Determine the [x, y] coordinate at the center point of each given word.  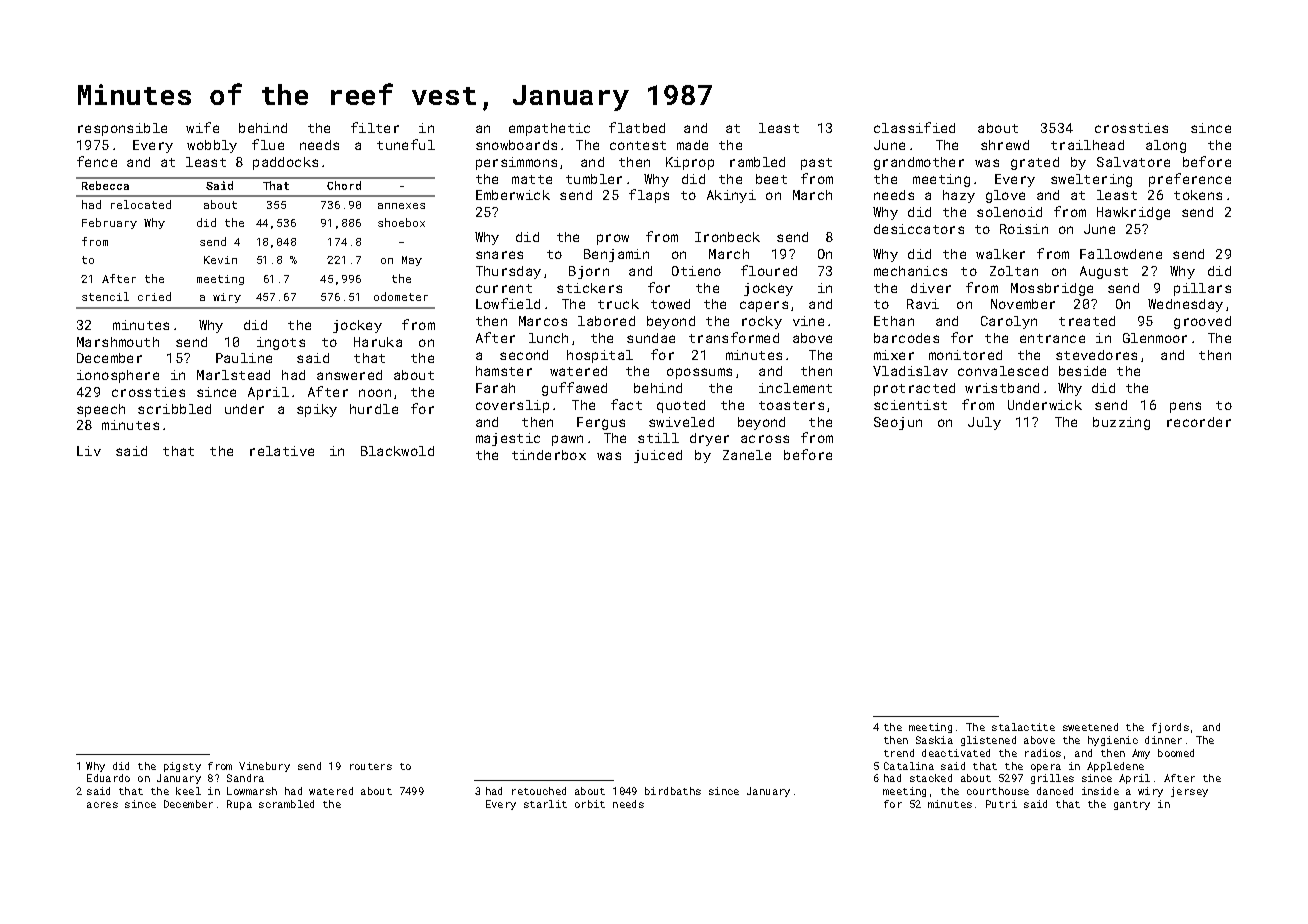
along [1166, 146]
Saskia [934, 740]
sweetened [1090, 727]
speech [101, 410]
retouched [539, 791]
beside [1082, 371]
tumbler [594, 179]
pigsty [182, 767]
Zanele [747, 455]
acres [102, 805]
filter [375, 127]
